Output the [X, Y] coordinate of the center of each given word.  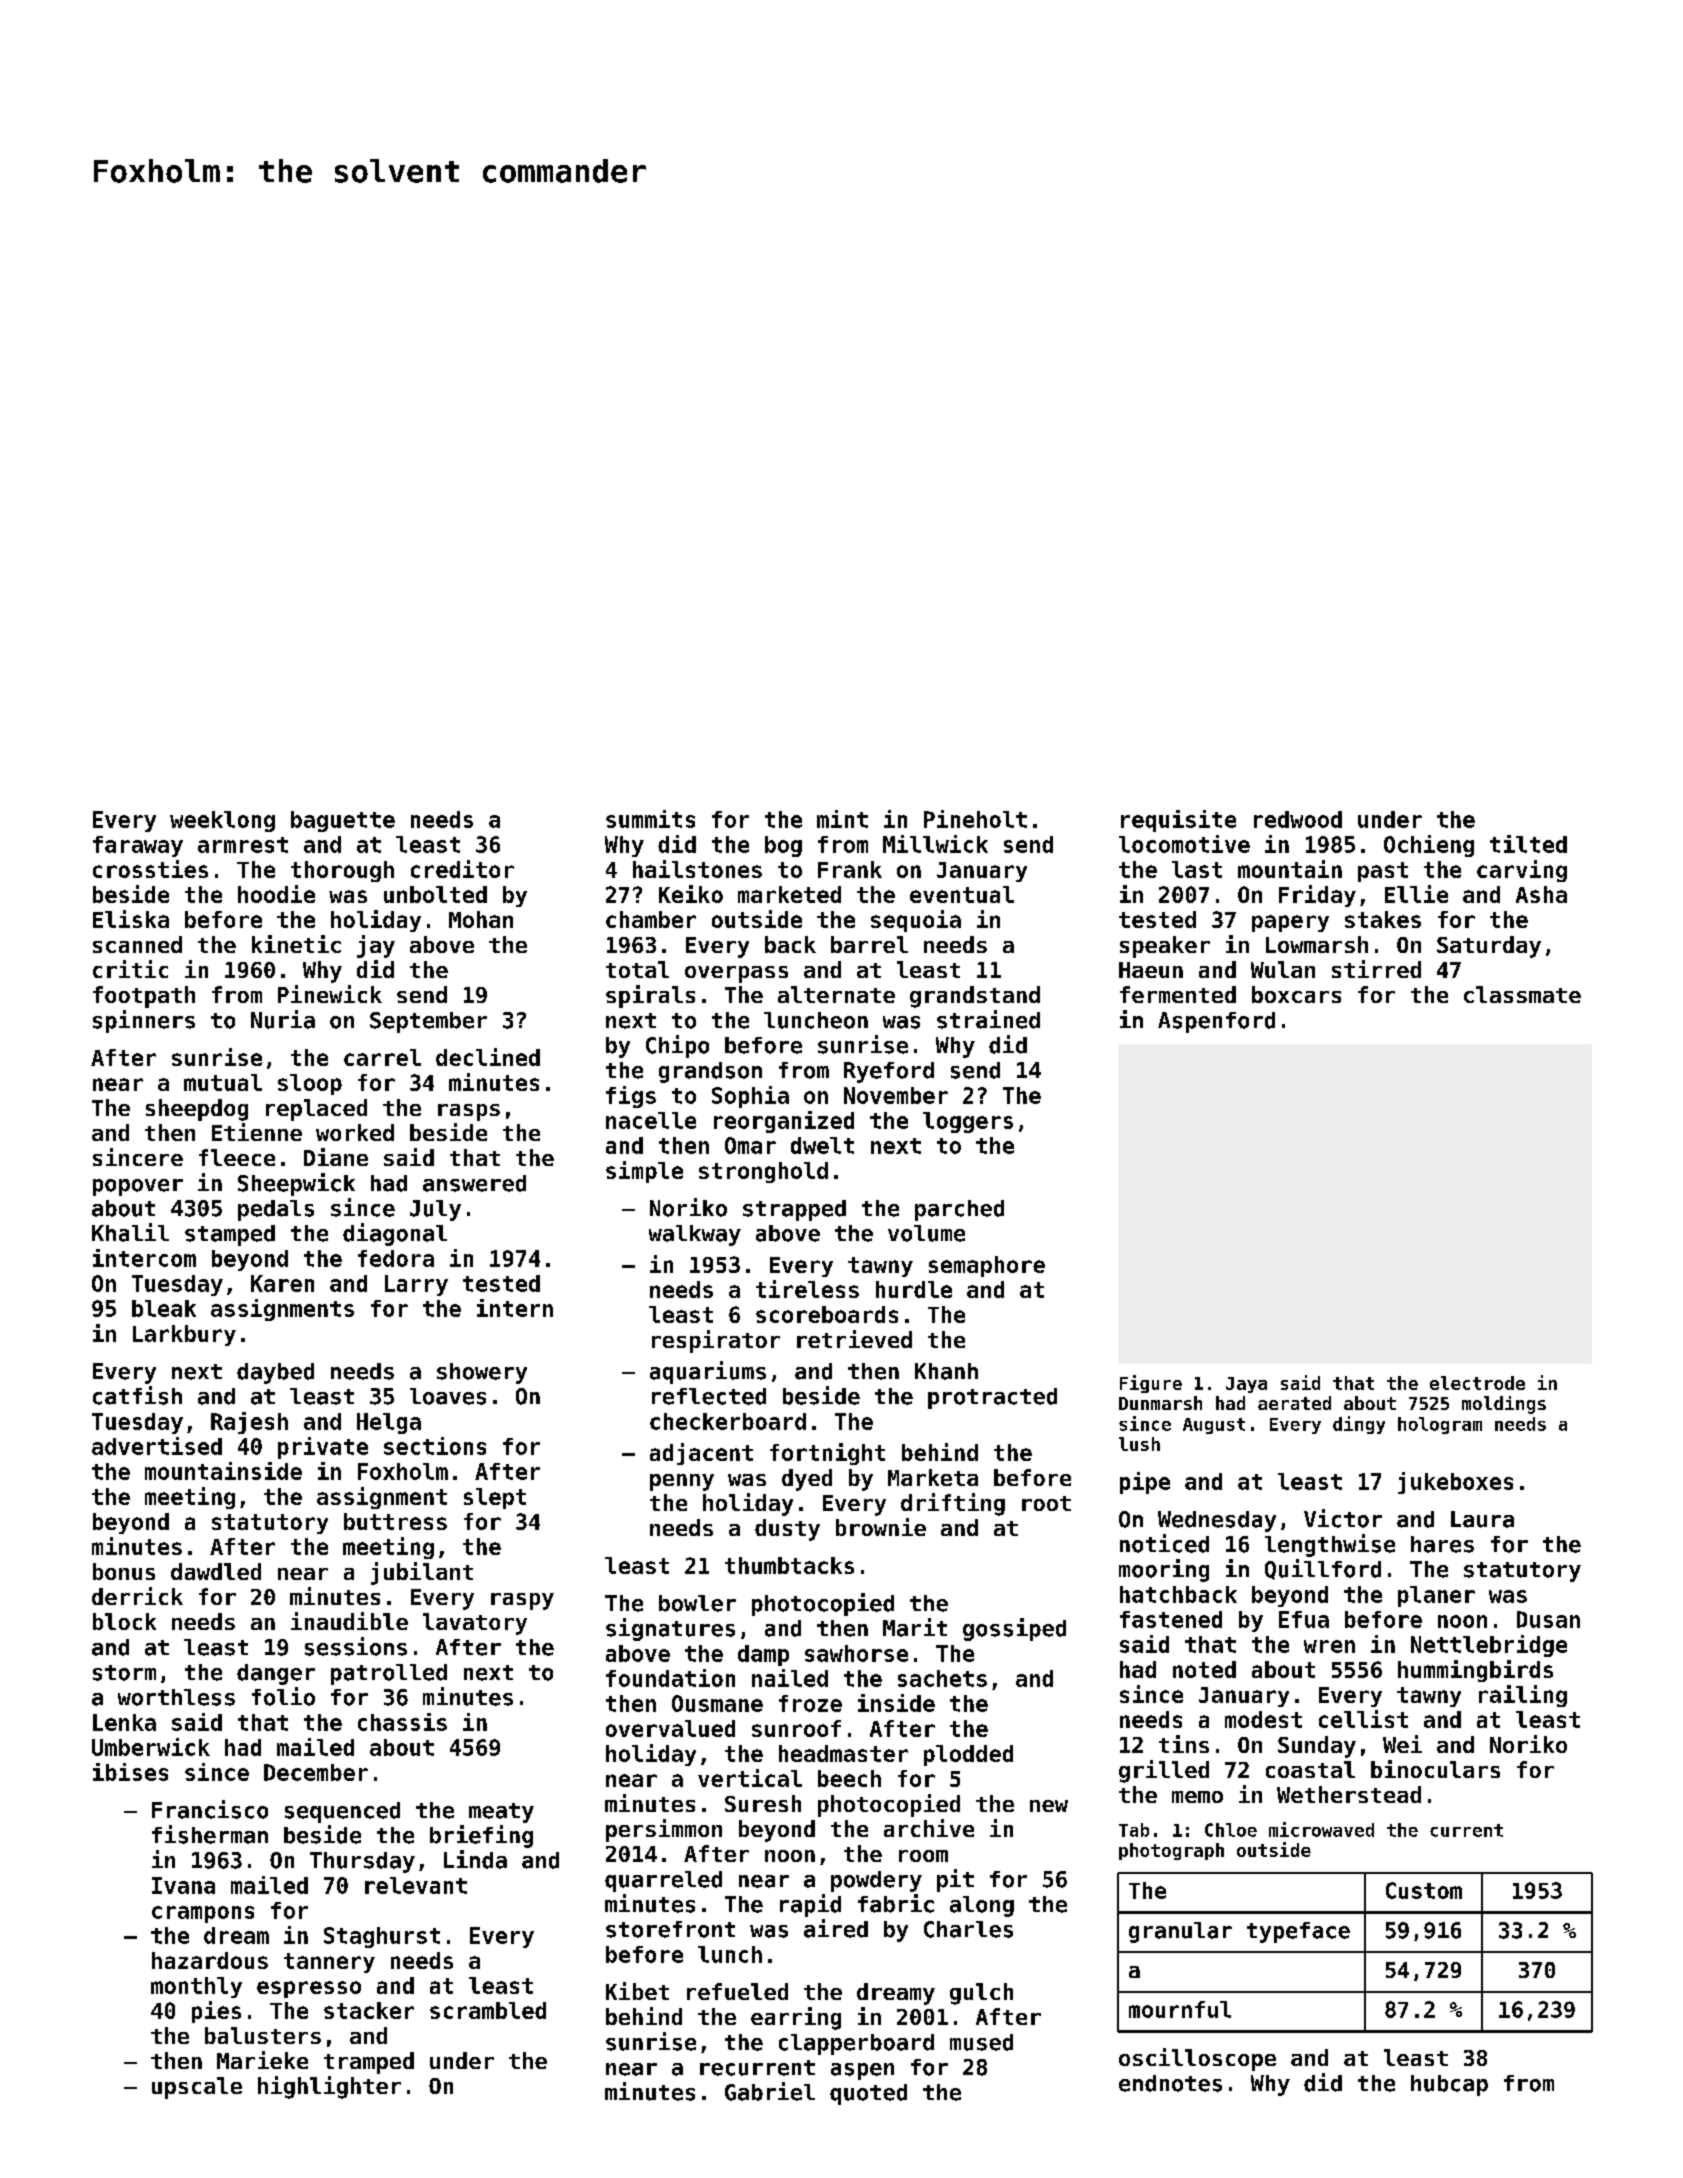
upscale [197, 2088]
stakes [1383, 919]
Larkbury [184, 1335]
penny [682, 1482]
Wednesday [1217, 1521]
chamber [651, 919]
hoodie [276, 894]
